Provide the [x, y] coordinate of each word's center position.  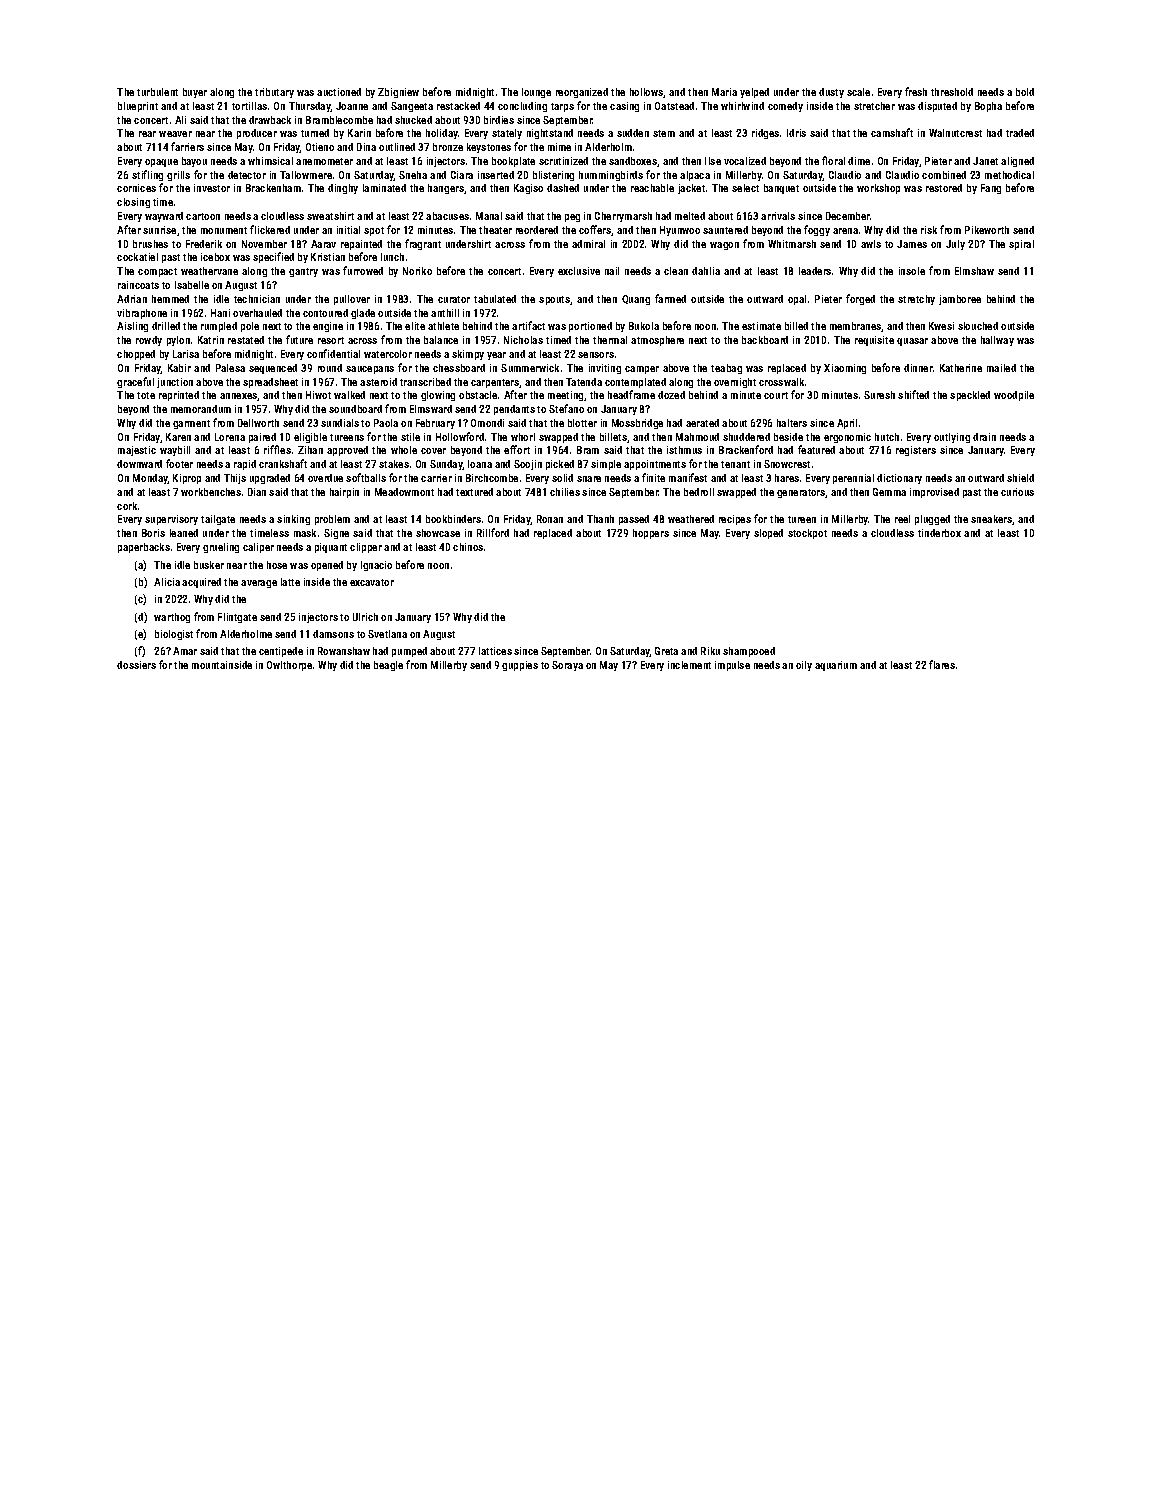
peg [572, 218]
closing [133, 203]
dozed [671, 395]
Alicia [167, 582]
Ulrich [365, 617]
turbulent [157, 92]
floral [833, 160]
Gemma [889, 492]
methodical [1009, 175]
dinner [918, 368]
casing [624, 107]
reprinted [179, 396]
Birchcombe [492, 478]
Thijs [235, 479]
